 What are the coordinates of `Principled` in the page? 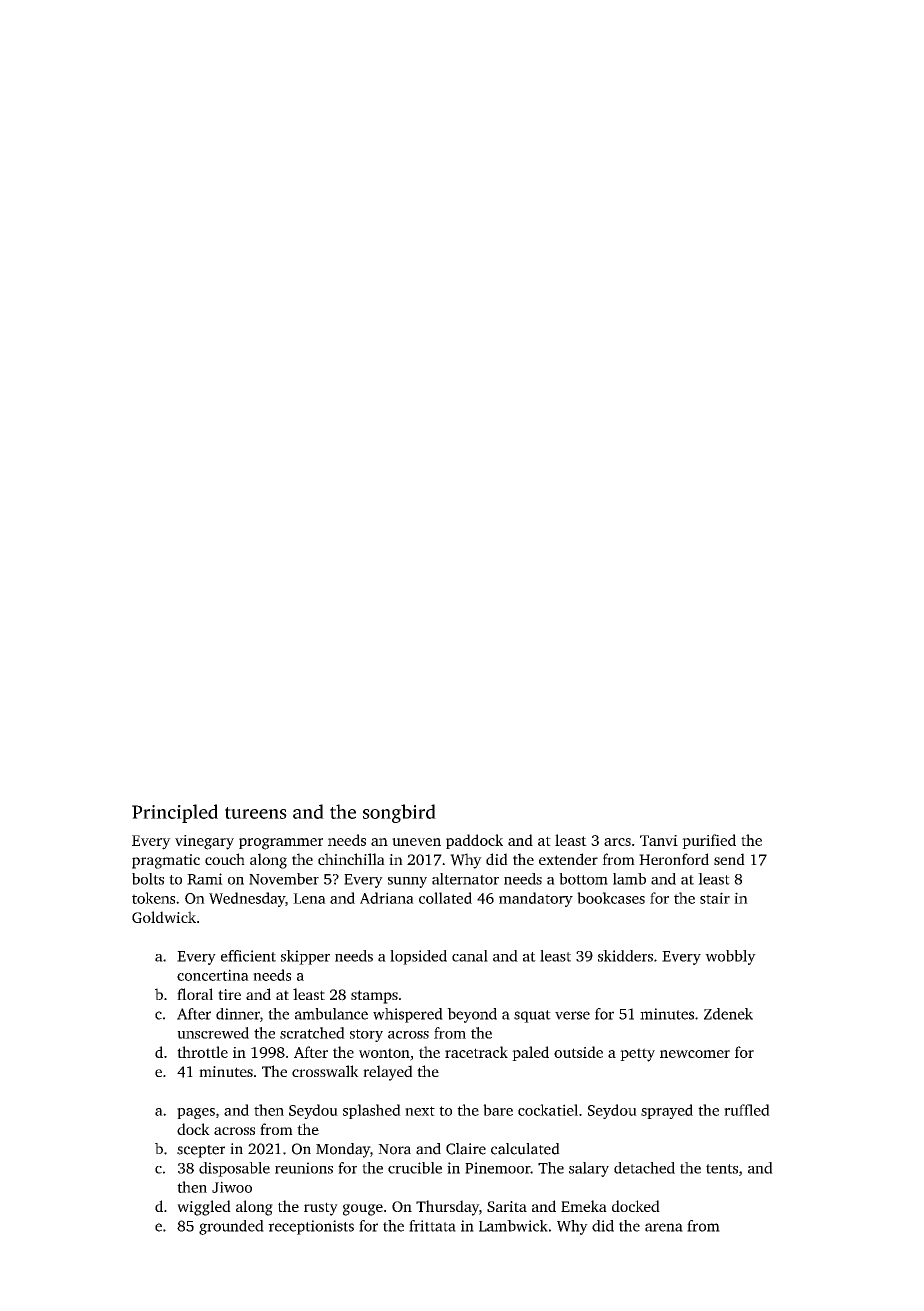 It's located at (175, 813).
